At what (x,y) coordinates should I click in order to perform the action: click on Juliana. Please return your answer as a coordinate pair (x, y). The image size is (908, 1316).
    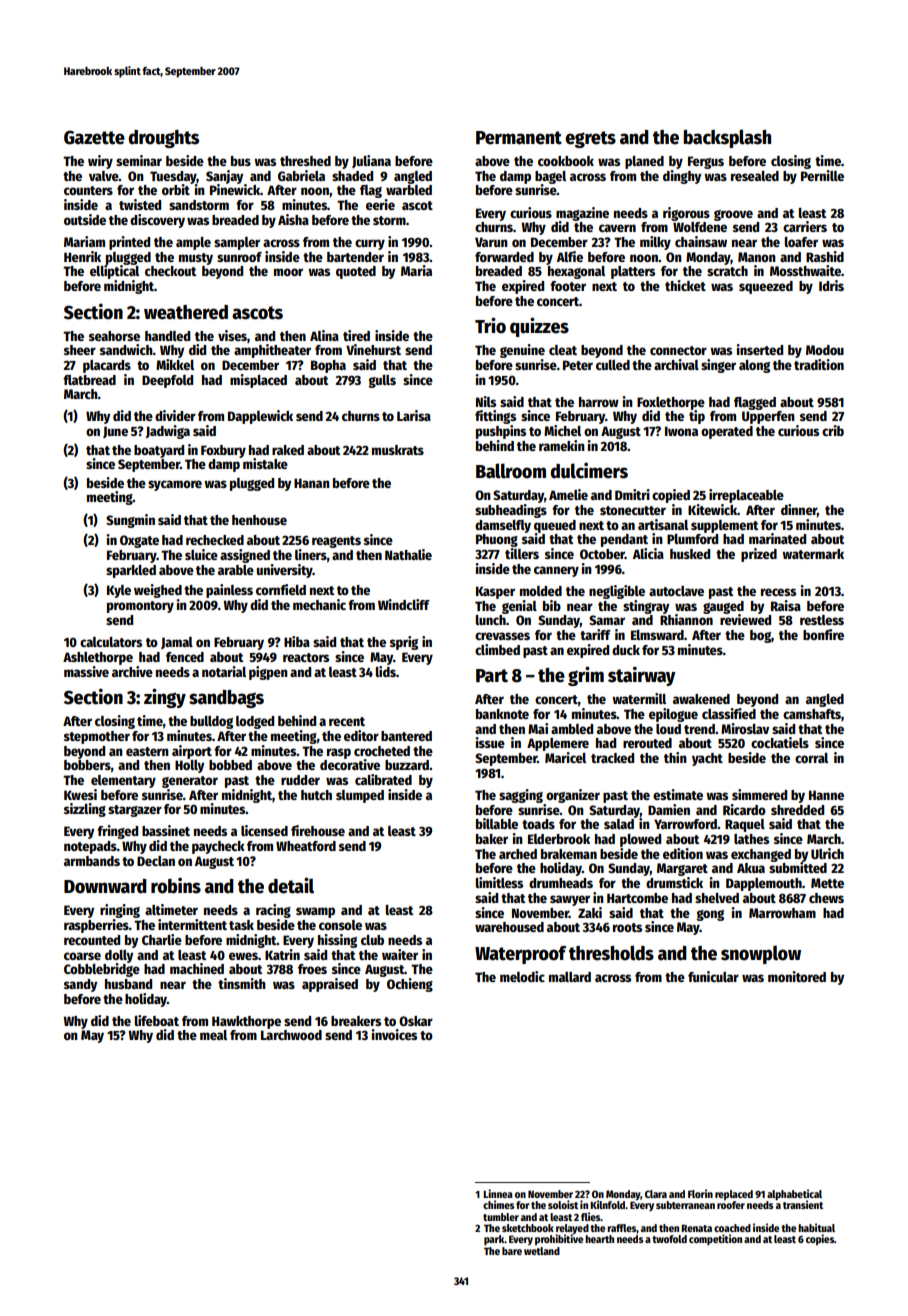
    Looking at the image, I should click on (371, 161).
